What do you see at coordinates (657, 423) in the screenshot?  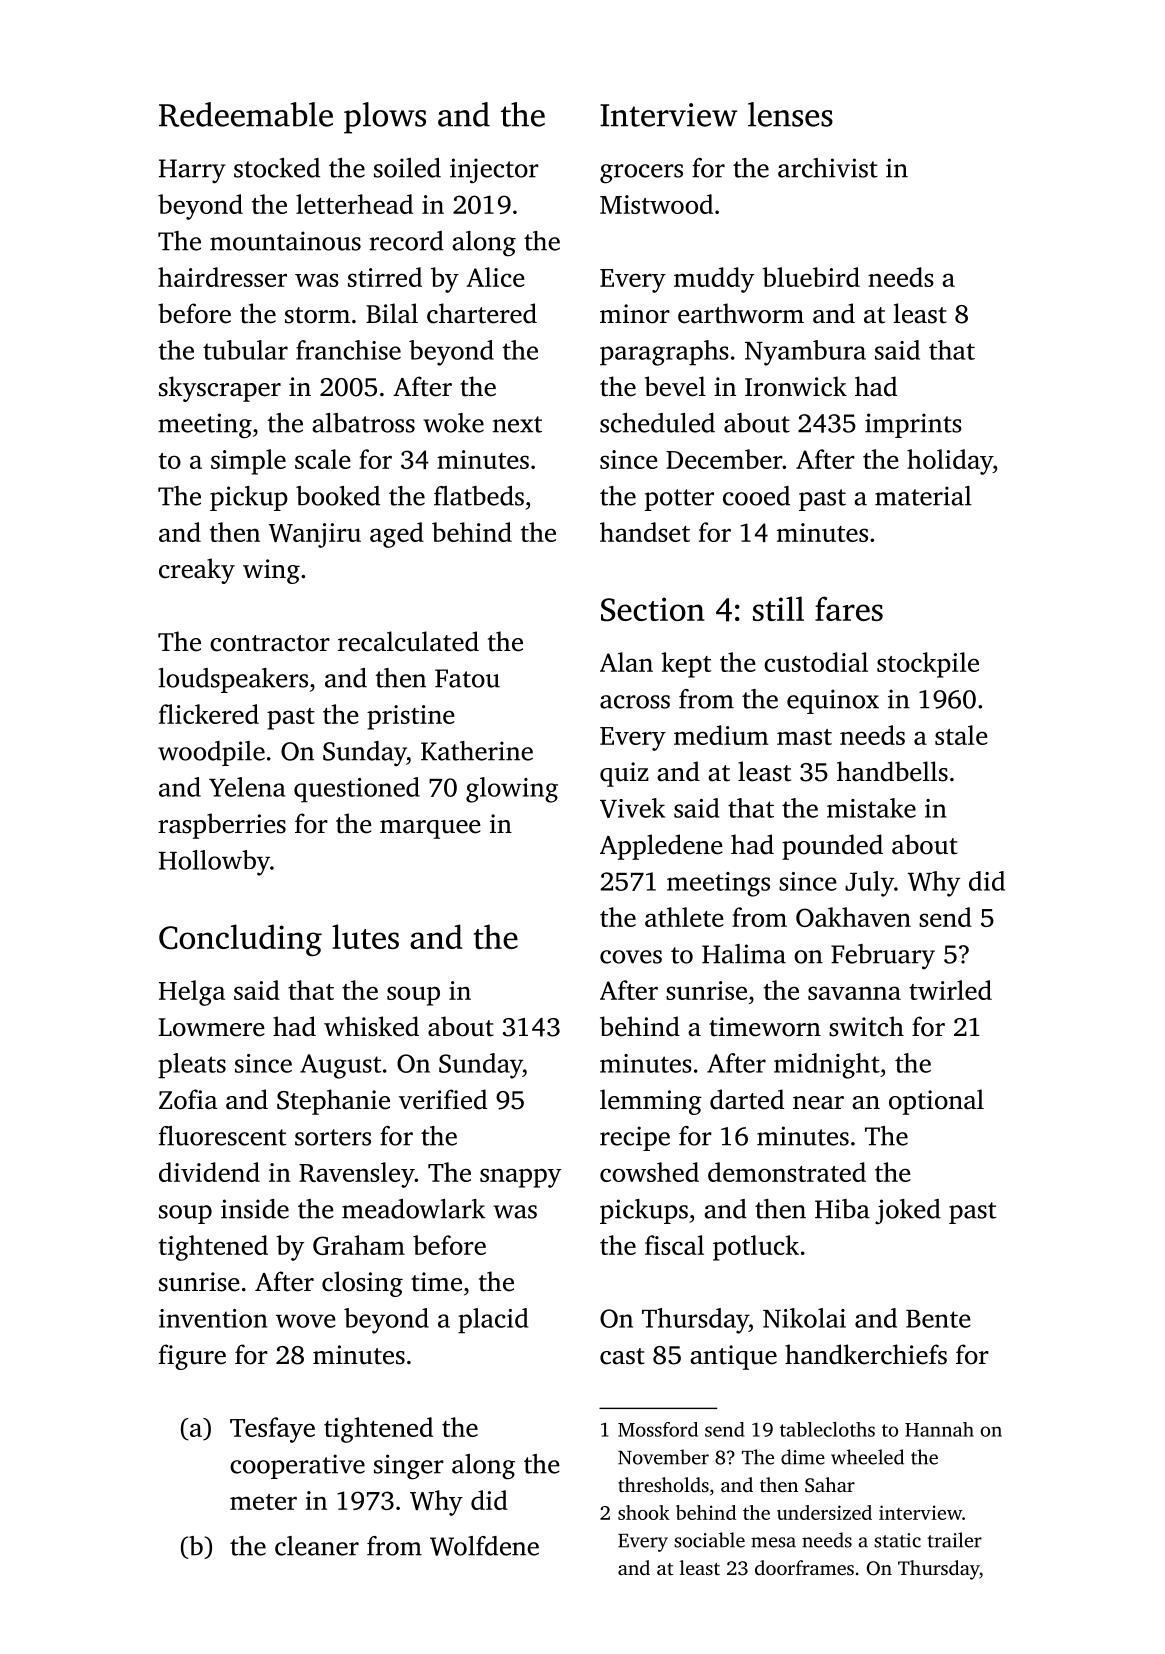 I see `scheduled` at bounding box center [657, 423].
